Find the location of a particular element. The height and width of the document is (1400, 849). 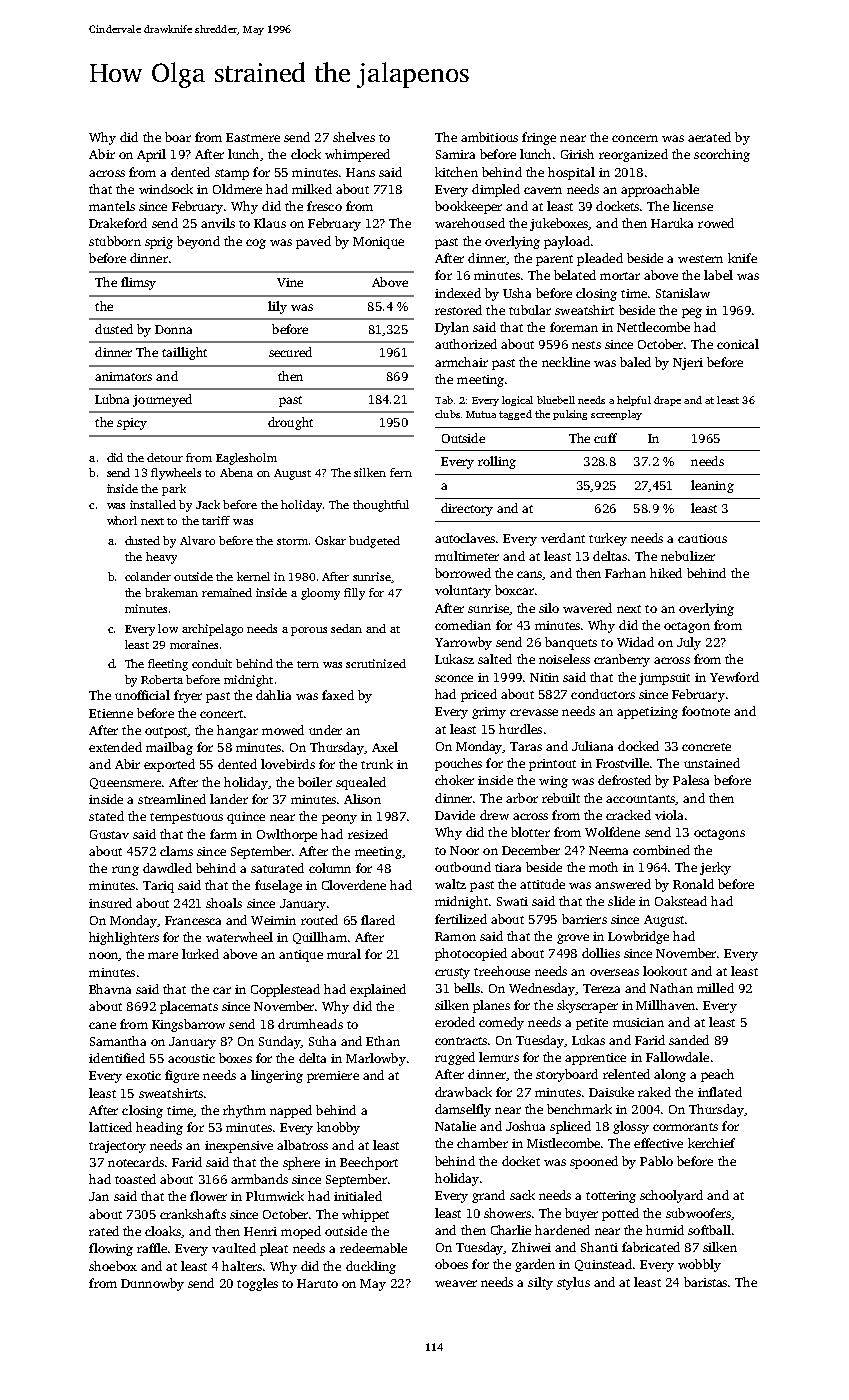

squealed is located at coordinates (361, 783).
